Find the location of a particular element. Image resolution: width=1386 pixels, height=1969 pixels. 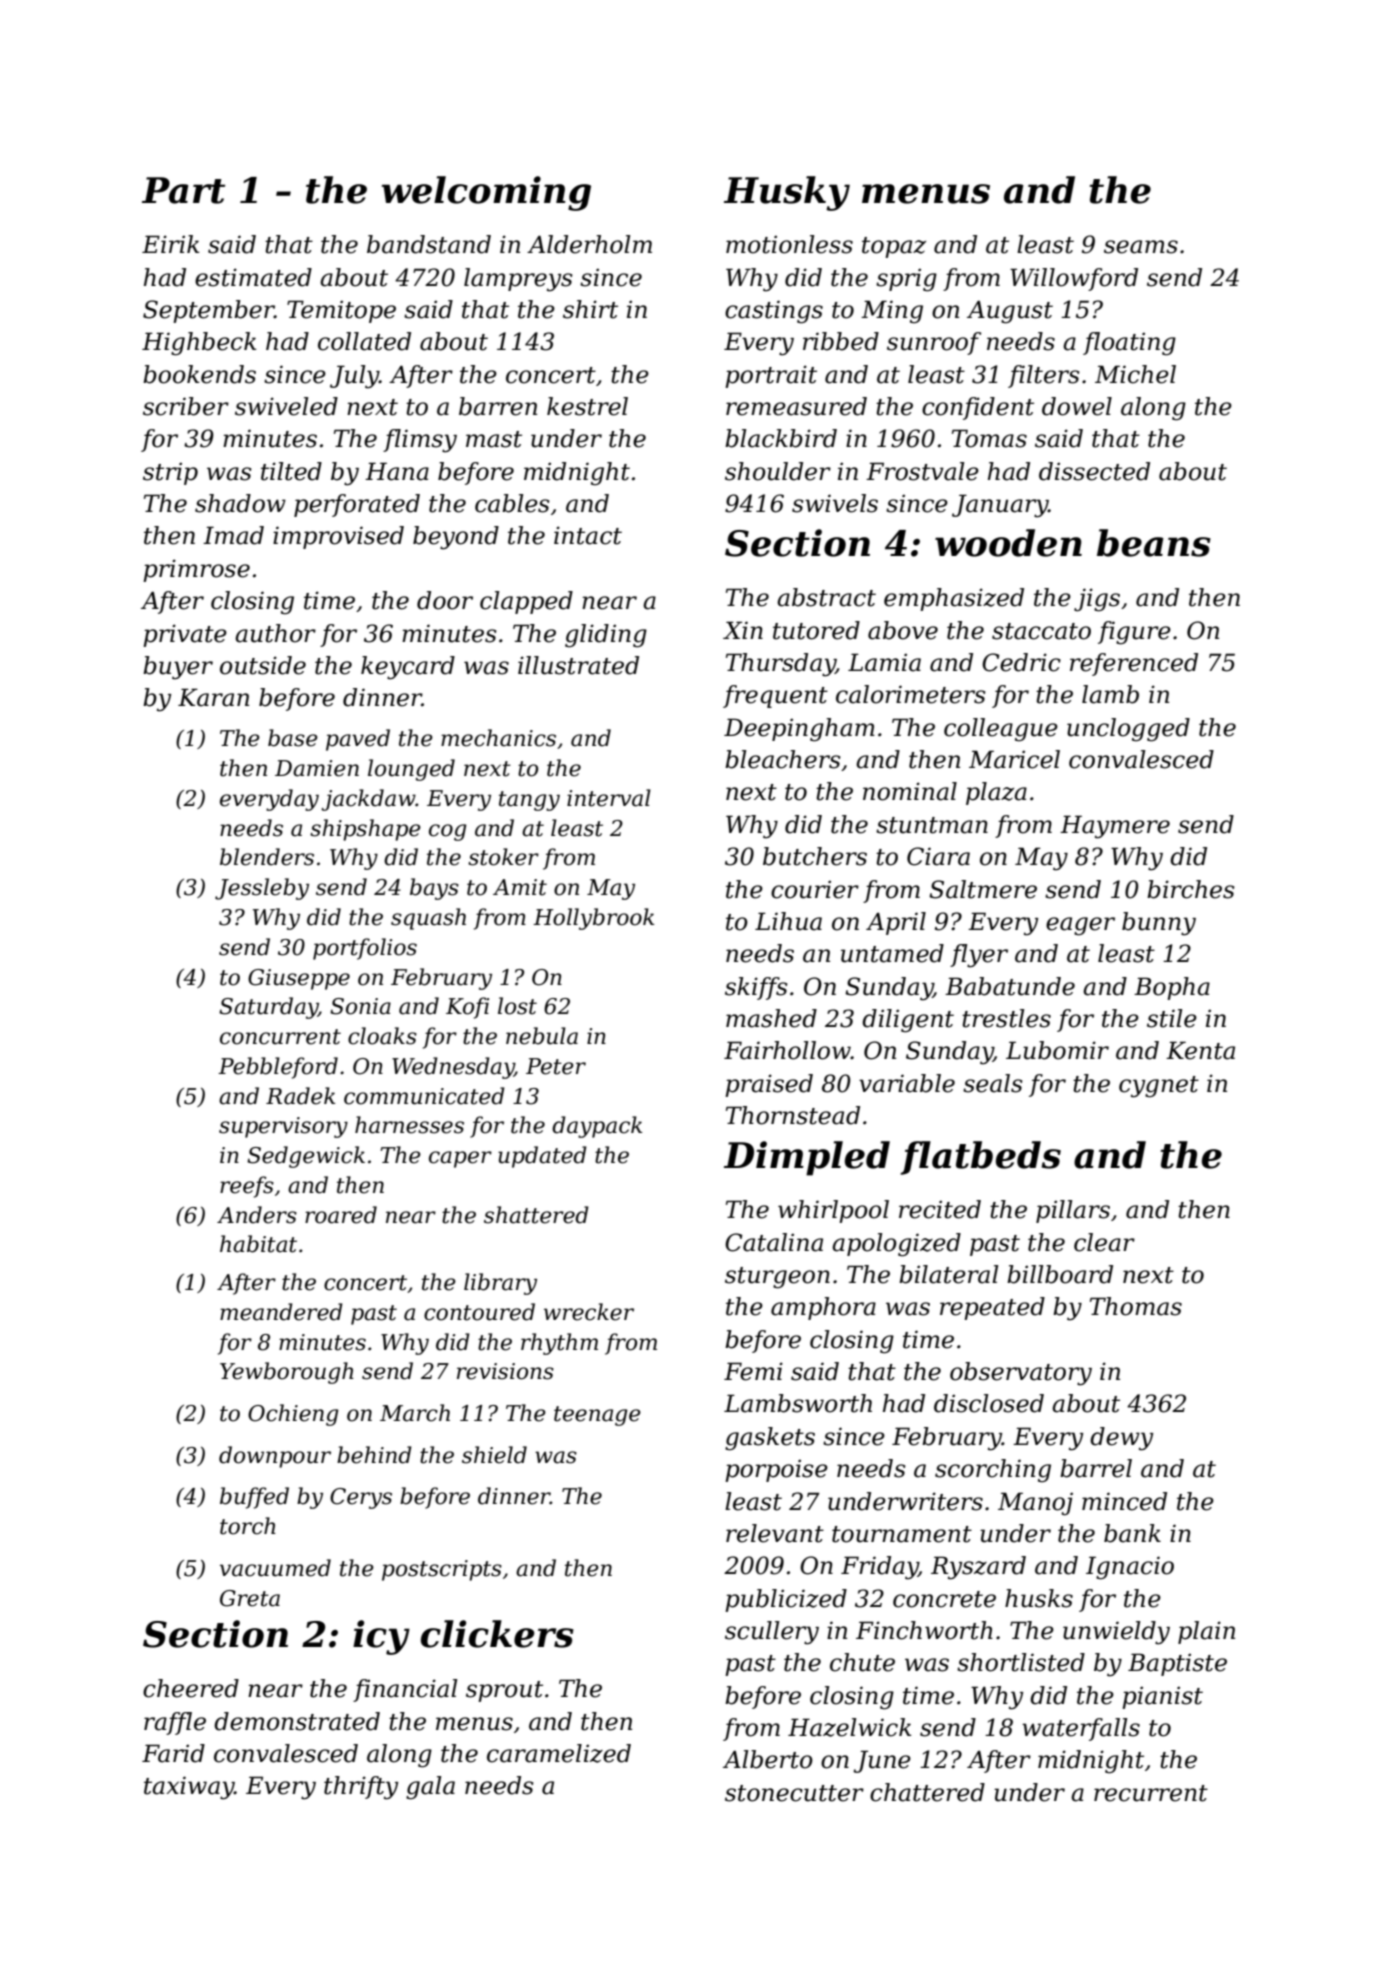

daypack is located at coordinates (597, 1127).
